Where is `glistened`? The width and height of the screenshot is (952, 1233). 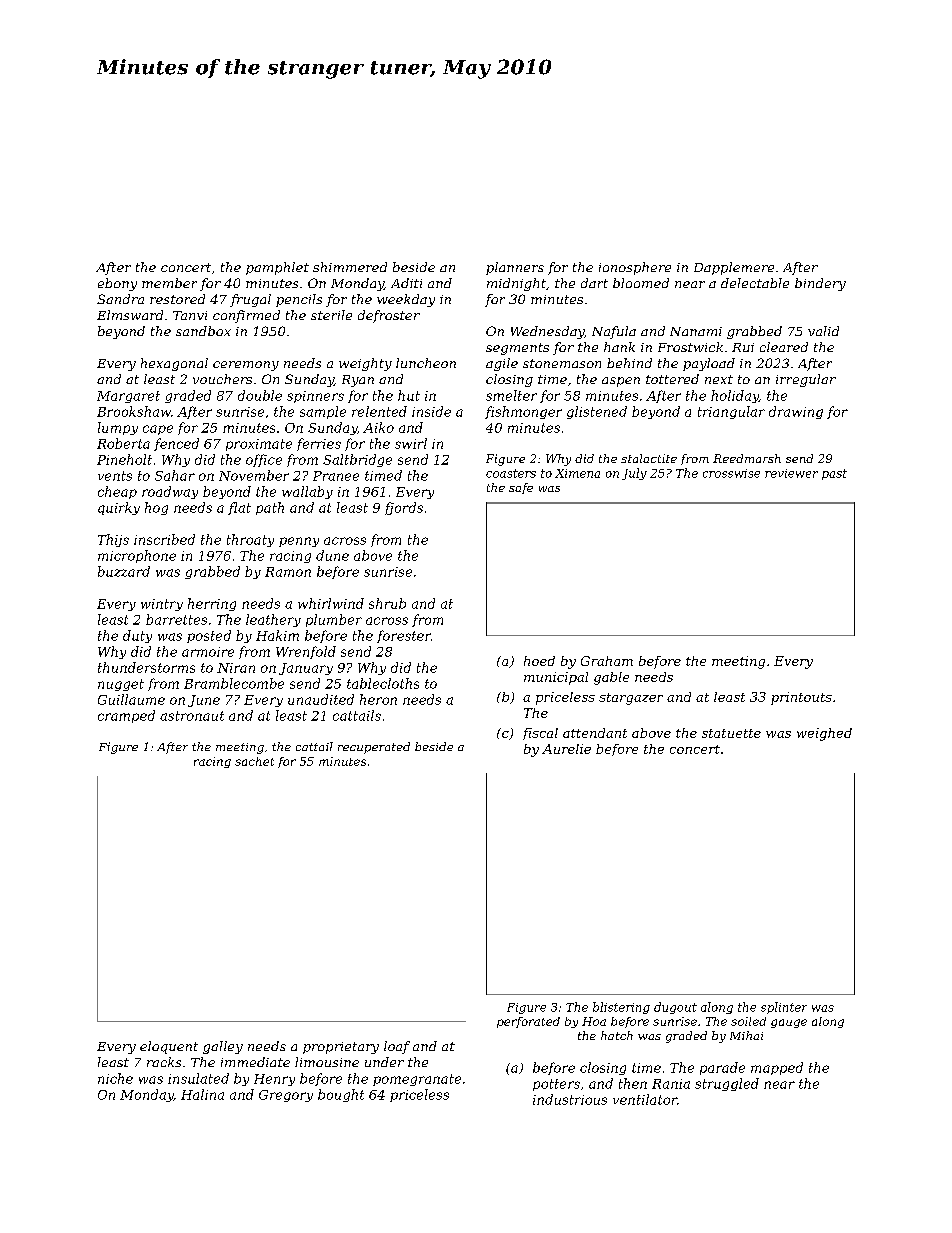
glistened is located at coordinates (597, 412).
